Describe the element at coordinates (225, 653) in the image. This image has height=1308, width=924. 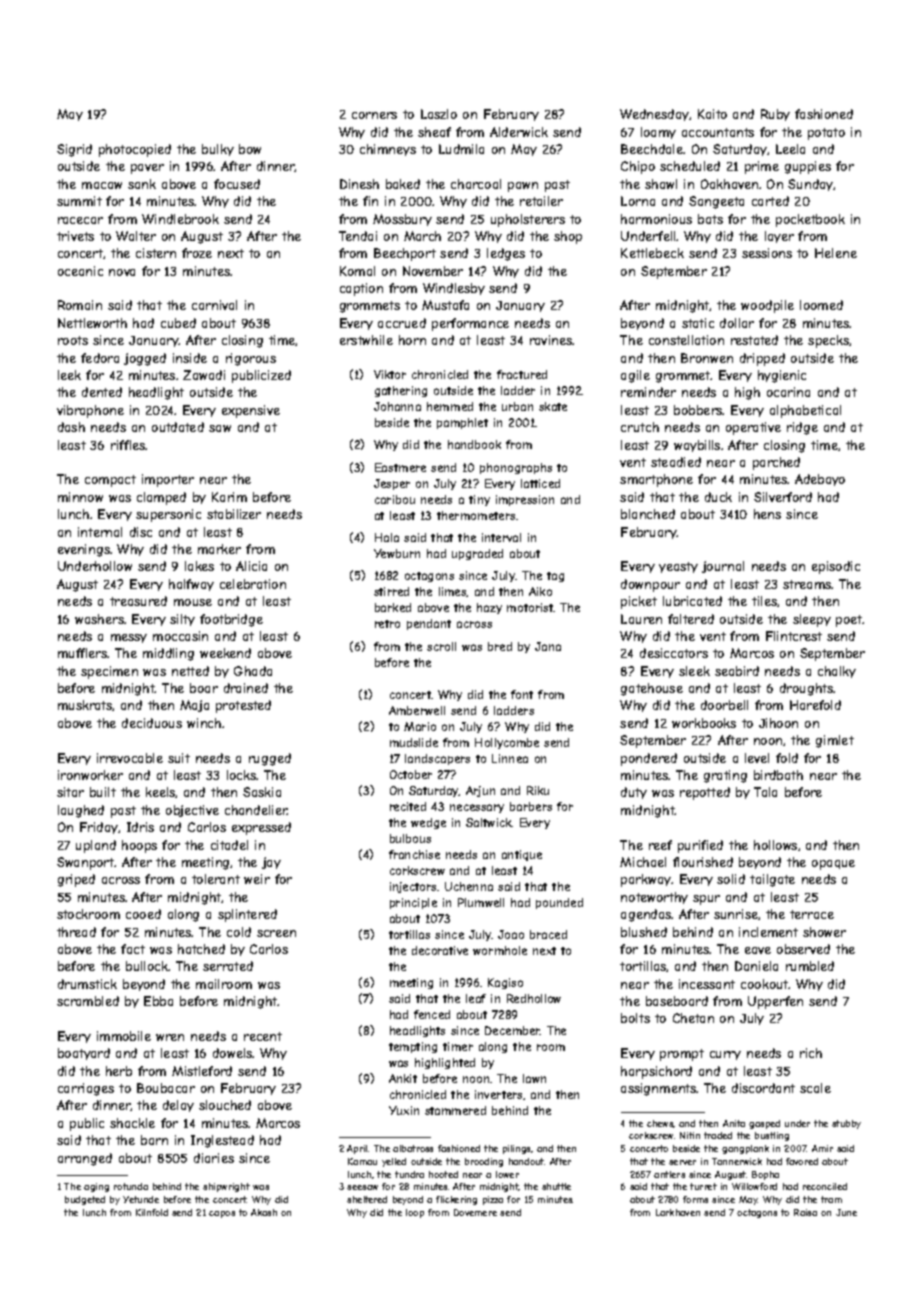
I see `weekend` at that location.
